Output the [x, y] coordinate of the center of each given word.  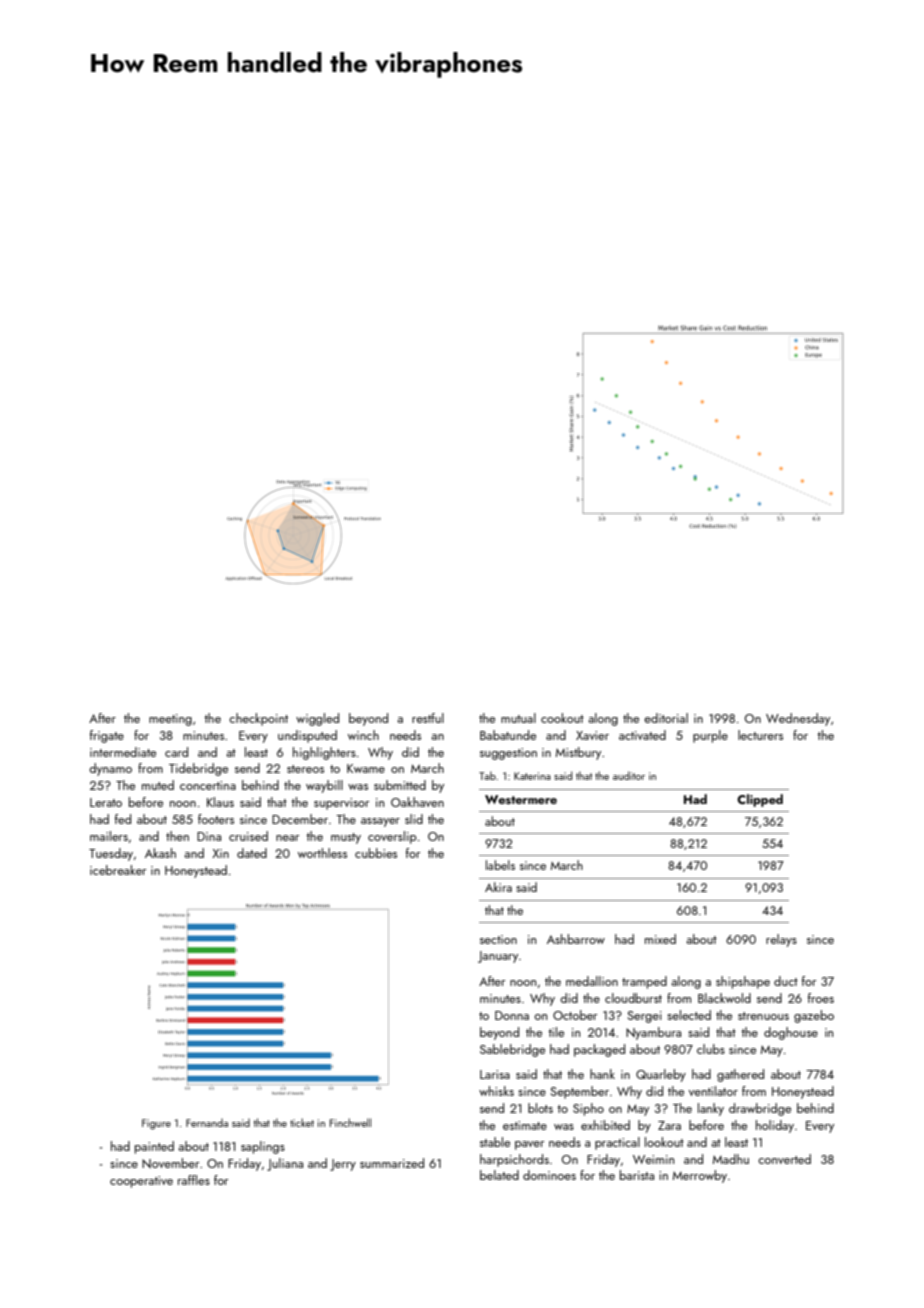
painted [154, 1147]
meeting [170, 720]
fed [122, 819]
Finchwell [350, 1122]
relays [781, 940]
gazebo [814, 1016]
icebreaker [118, 870]
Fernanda [207, 1123]
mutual [518, 718]
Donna [512, 1015]
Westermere [521, 799]
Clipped [760, 800]
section [498, 939]
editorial [666, 718]
